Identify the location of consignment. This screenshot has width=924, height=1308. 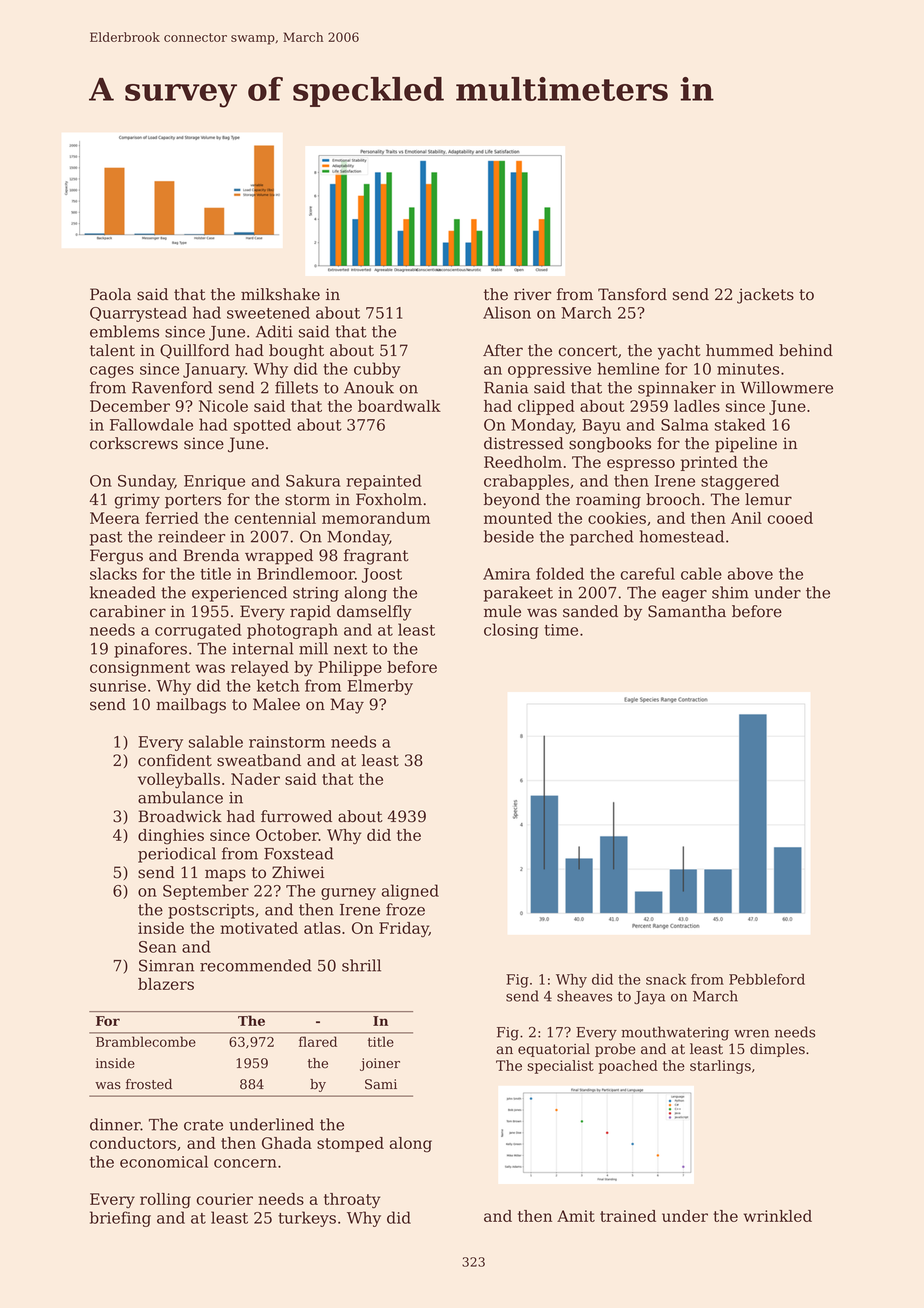
(140, 669).
